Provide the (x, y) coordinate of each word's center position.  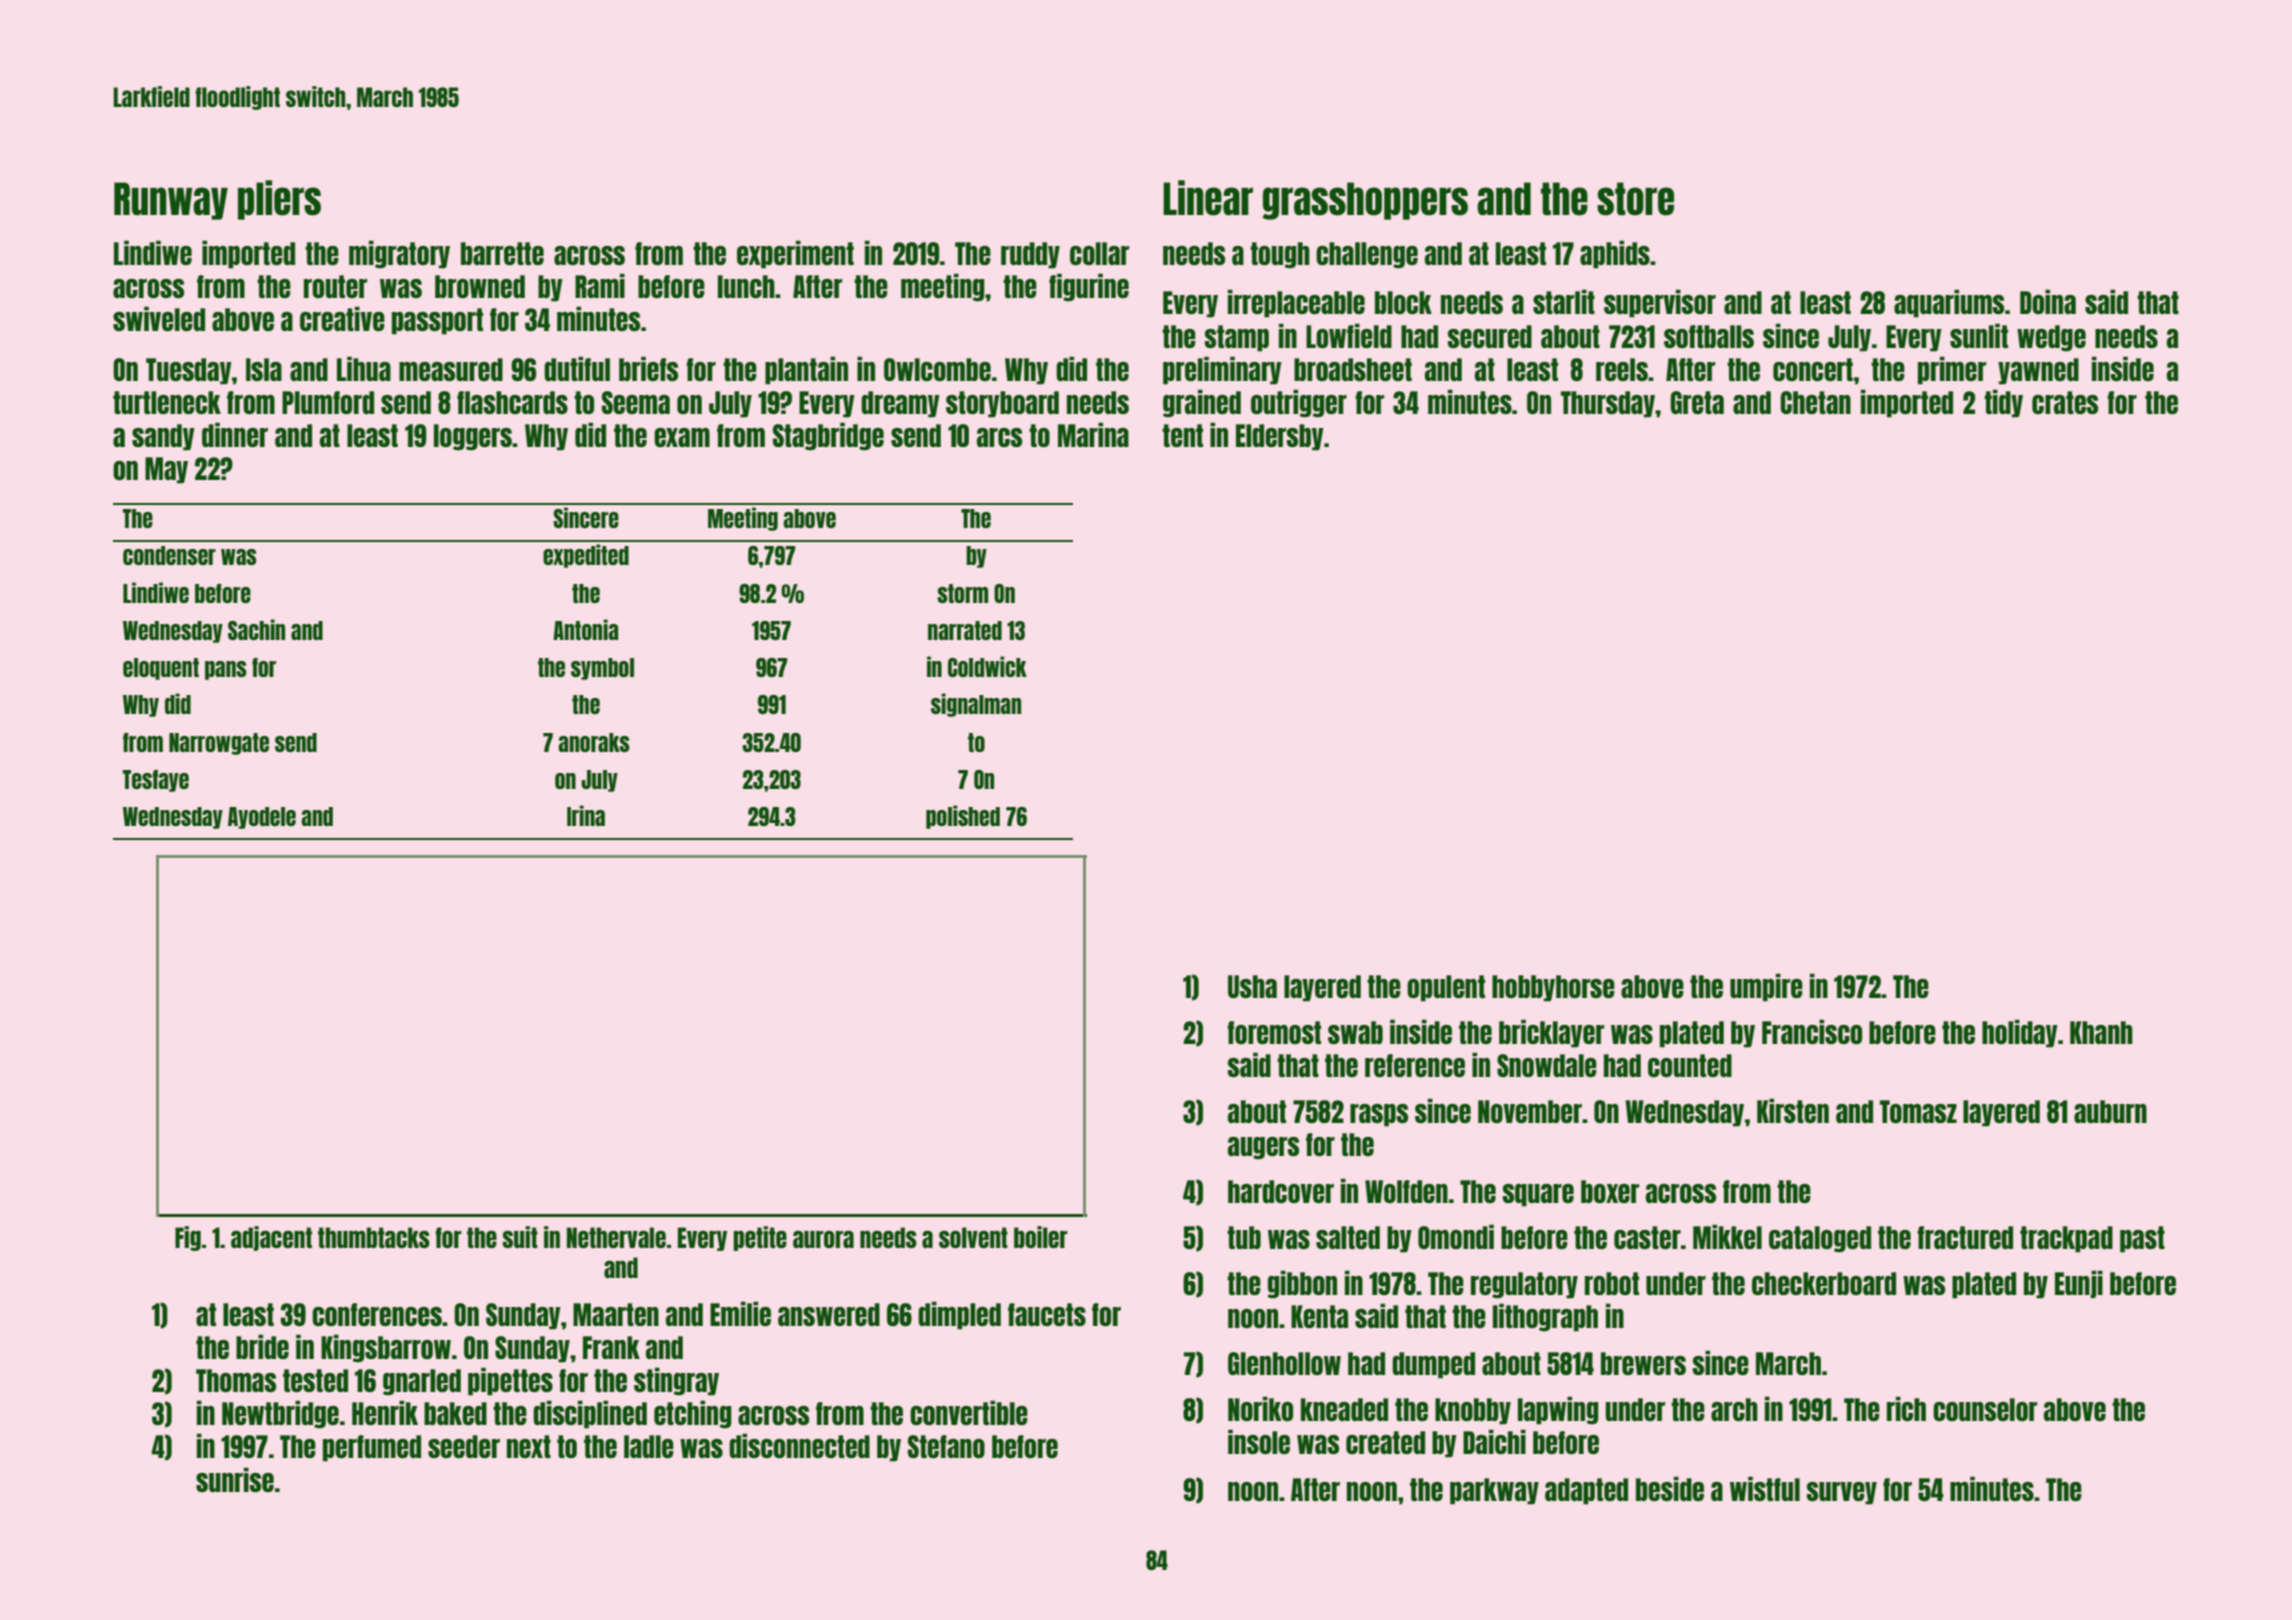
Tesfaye (156, 781)
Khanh (2101, 1032)
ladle (649, 1446)
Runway (171, 201)
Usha (1252, 986)
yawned (2038, 371)
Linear (1208, 198)
